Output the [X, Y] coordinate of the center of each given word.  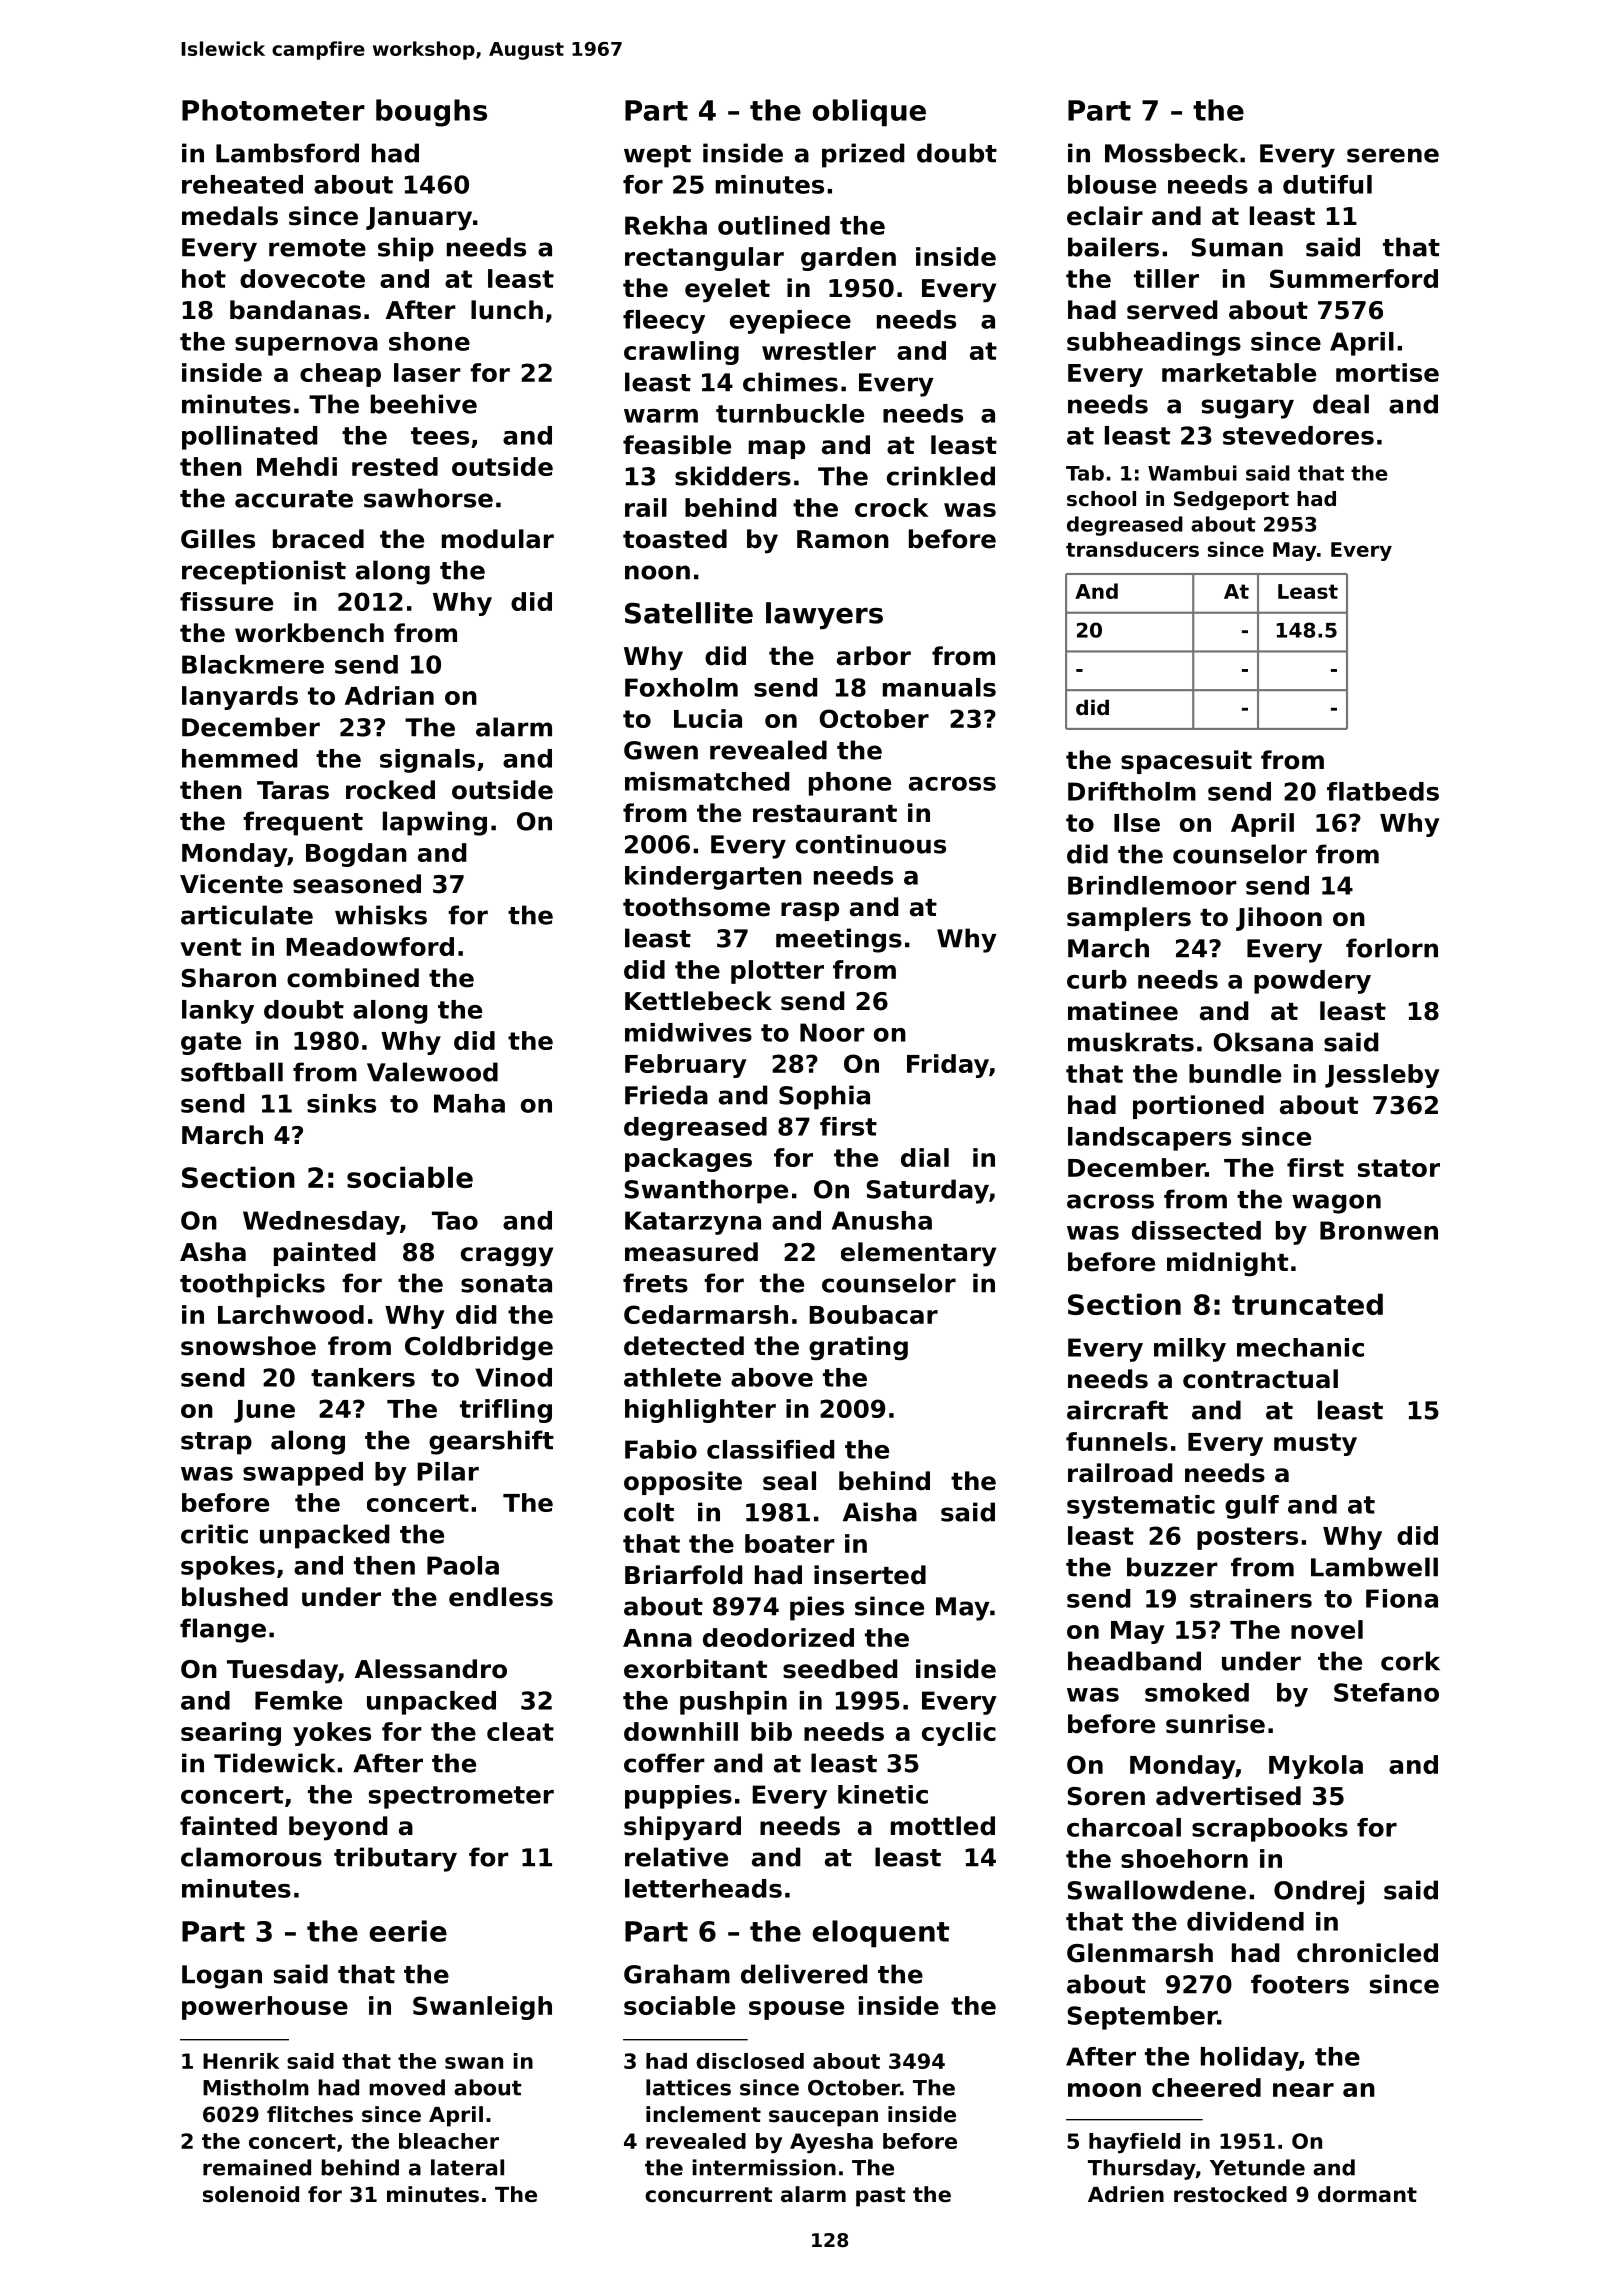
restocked [1230, 2194]
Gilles [218, 539]
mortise [1387, 372]
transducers [1132, 549]
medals [230, 216]
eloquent [880, 1934]
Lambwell [1374, 1567]
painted [324, 1254]
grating [858, 1348]
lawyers [824, 615]
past [880, 2197]
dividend [1245, 1921]
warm [661, 416]
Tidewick [274, 1763]
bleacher [449, 2141]
